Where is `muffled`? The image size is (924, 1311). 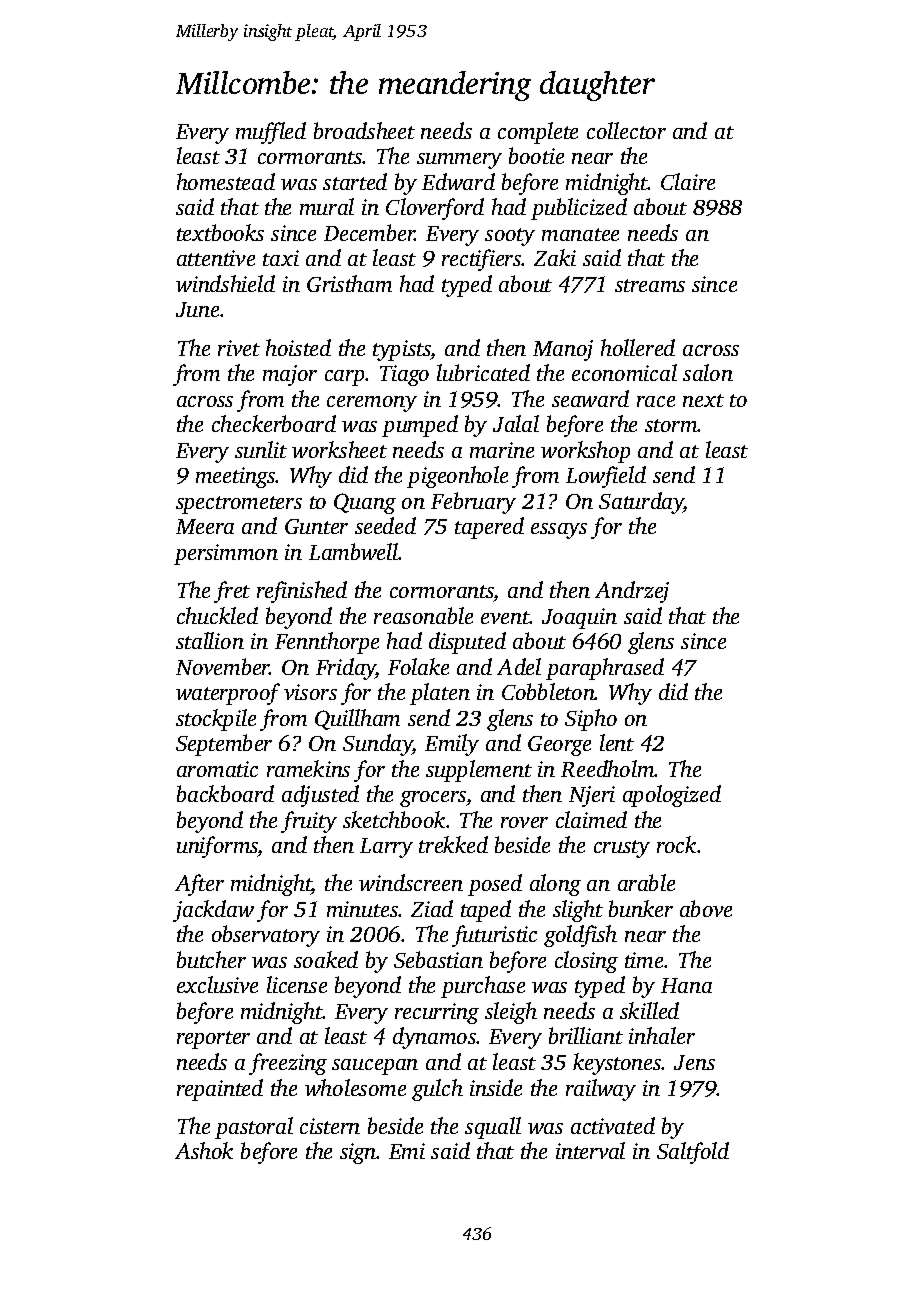
muffled is located at coordinates (271, 133).
